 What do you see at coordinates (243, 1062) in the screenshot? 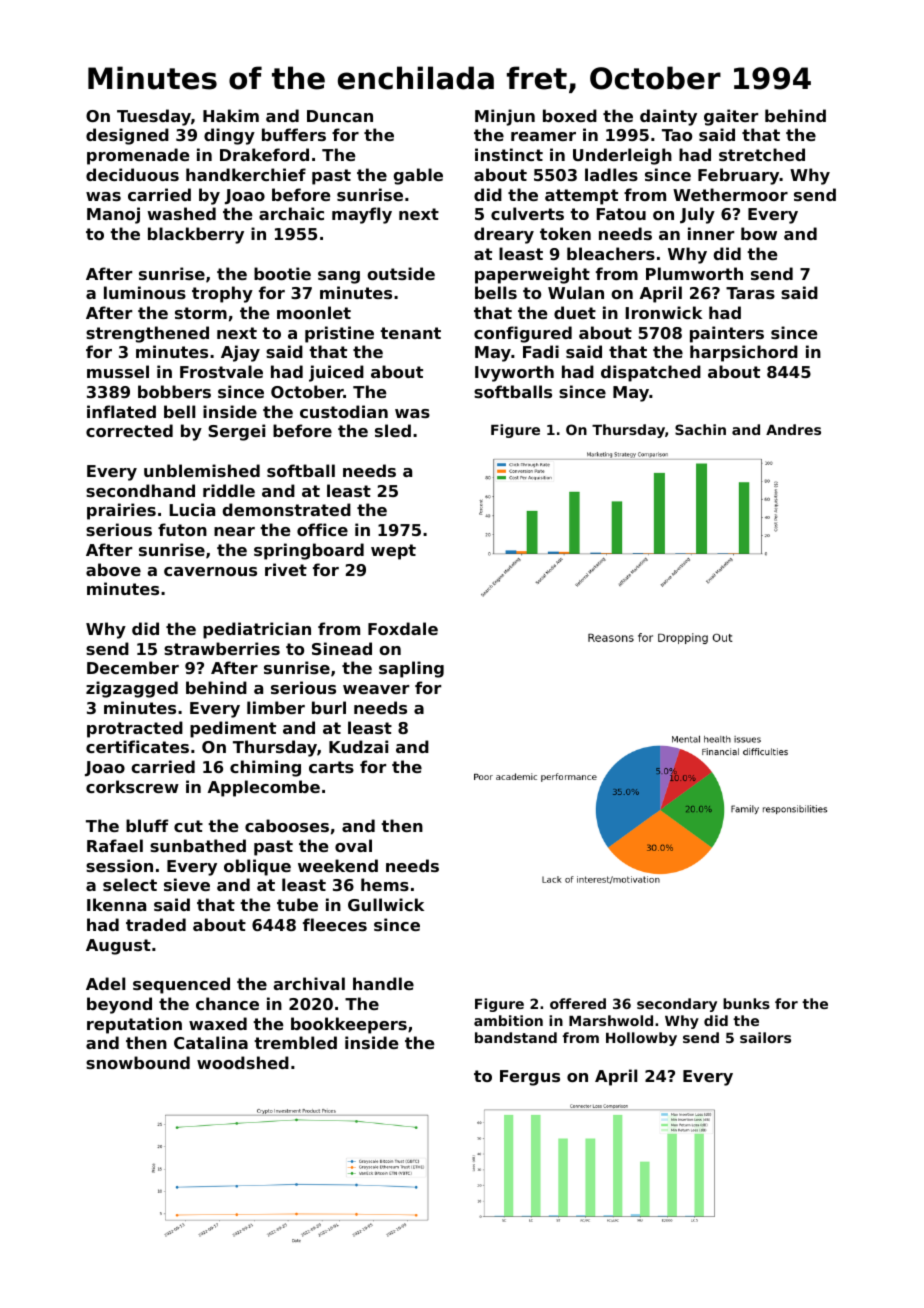
I see `woodshed` at bounding box center [243, 1062].
